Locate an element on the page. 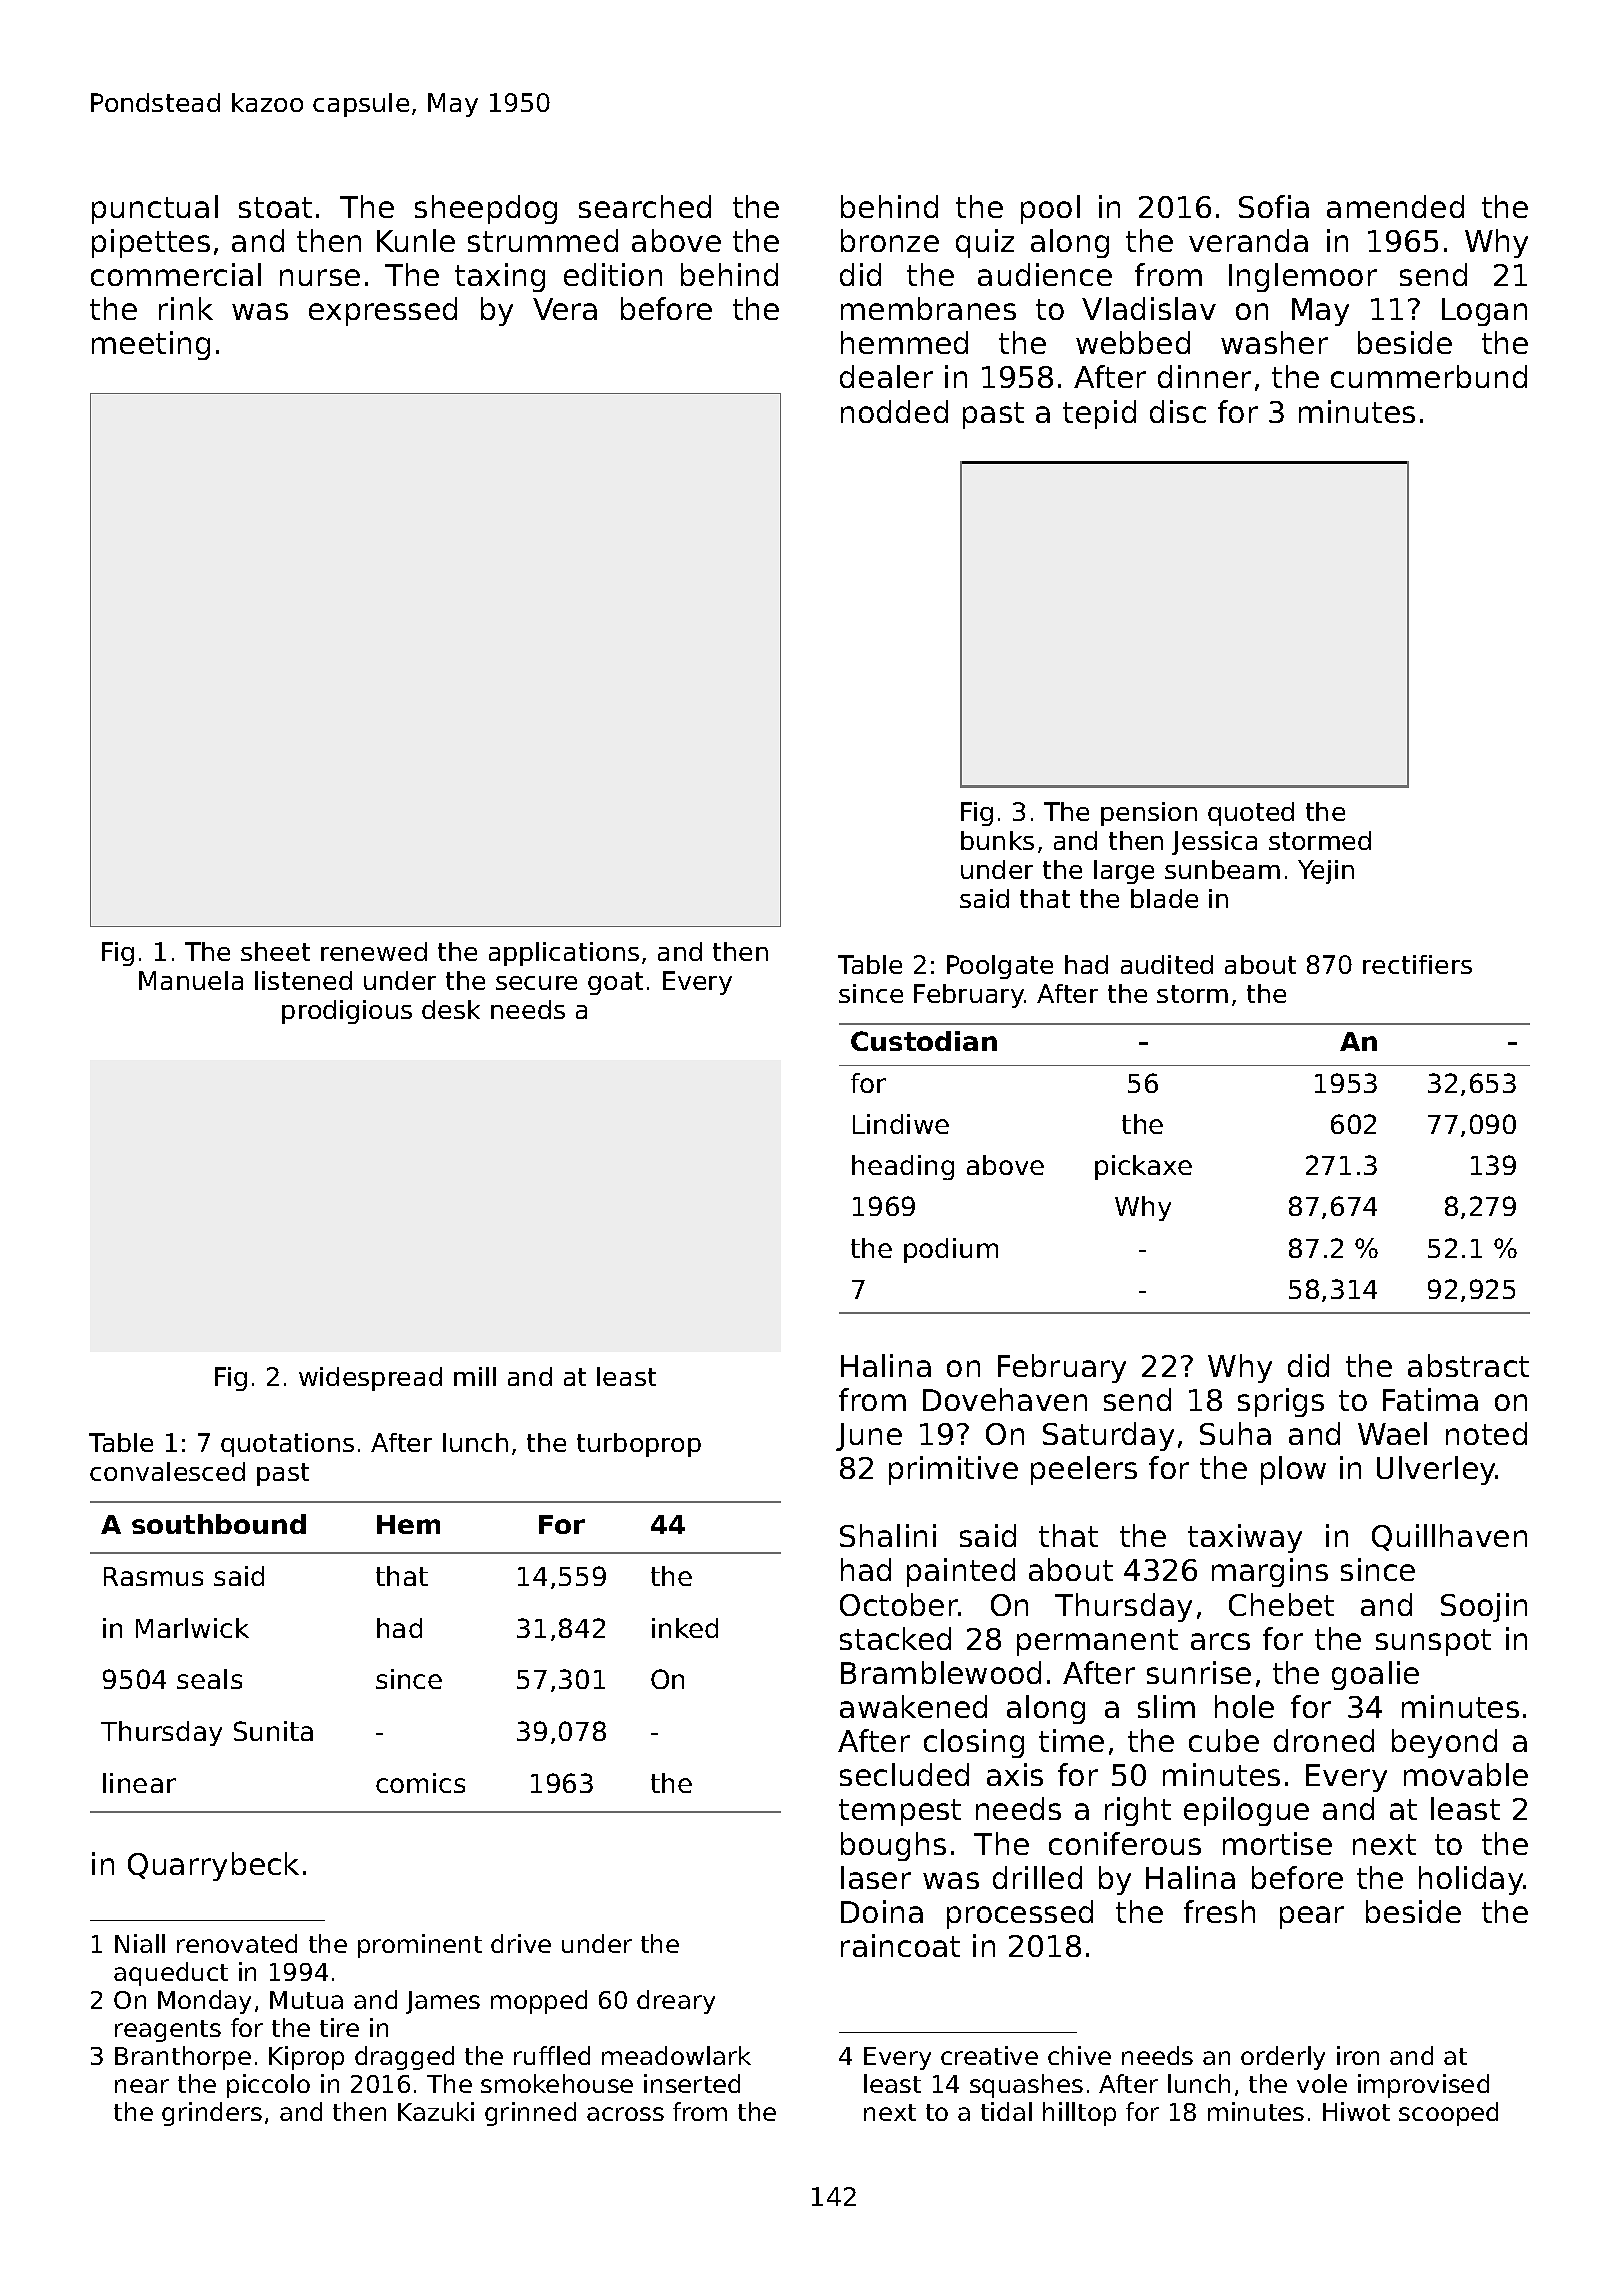 Image resolution: width=1620 pixels, height=2292 pixels. punctual is located at coordinates (155, 209).
